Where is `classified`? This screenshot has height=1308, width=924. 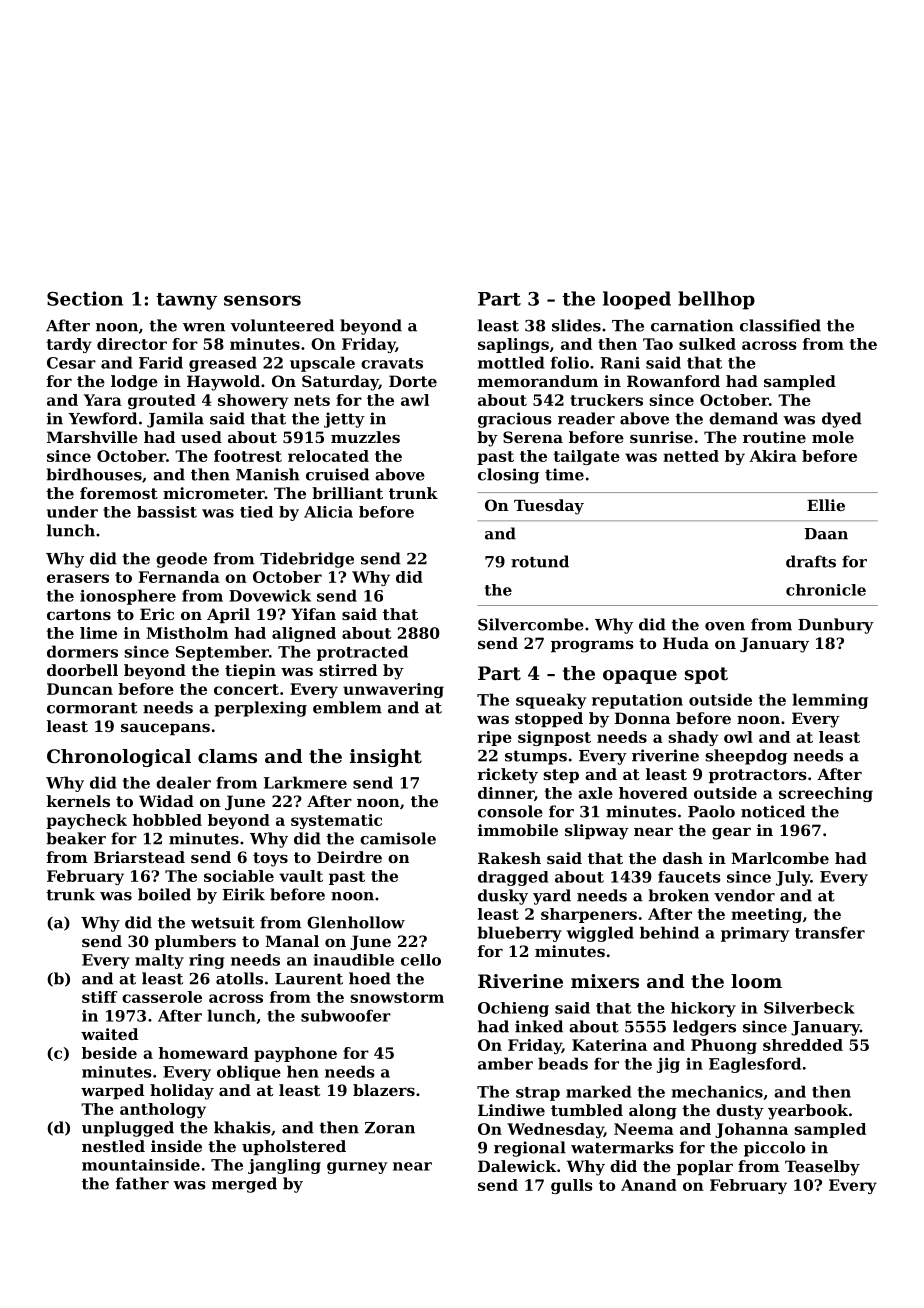
classified is located at coordinates (780, 325).
